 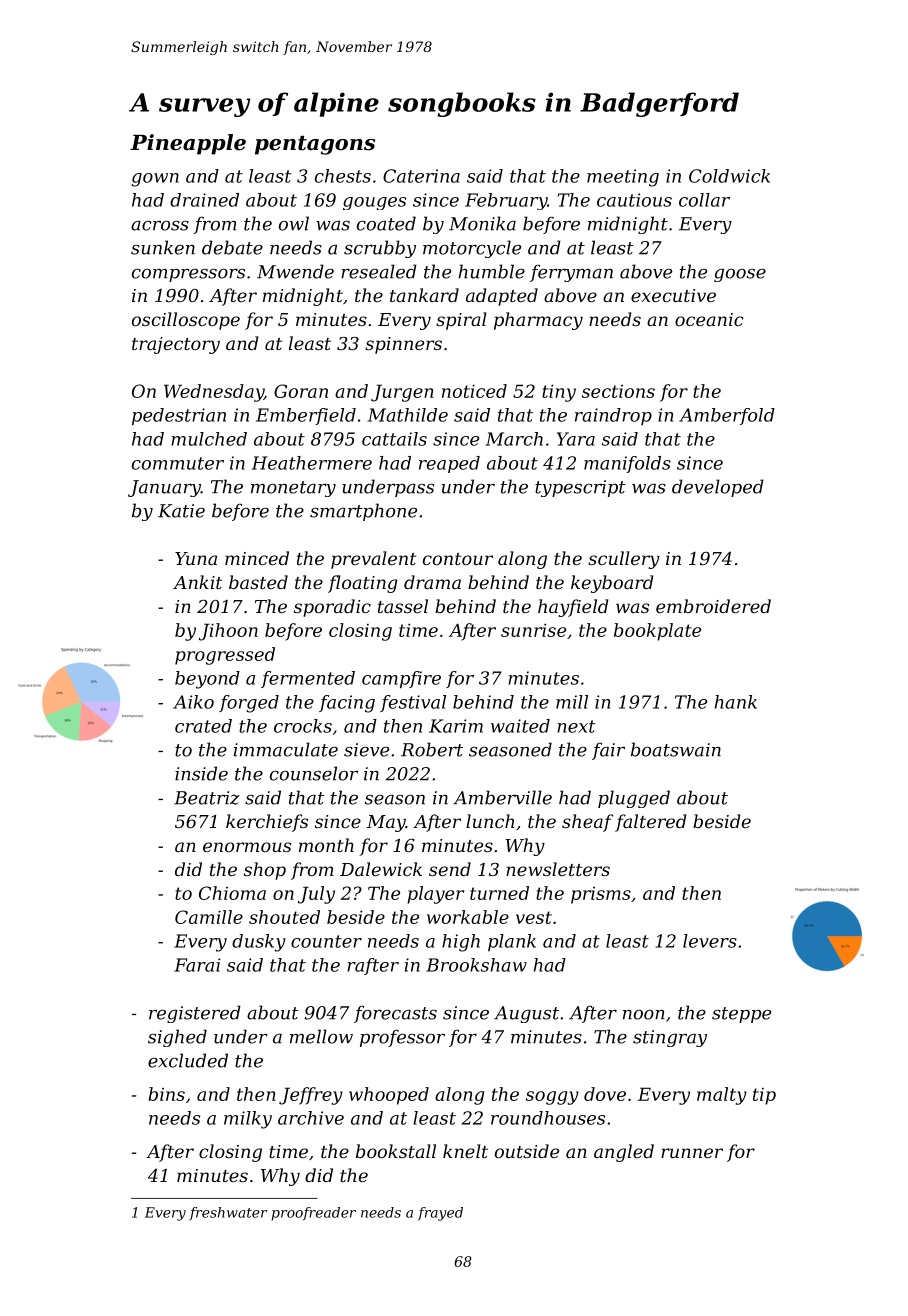 What do you see at coordinates (286, 749) in the screenshot?
I see `immaculate` at bounding box center [286, 749].
